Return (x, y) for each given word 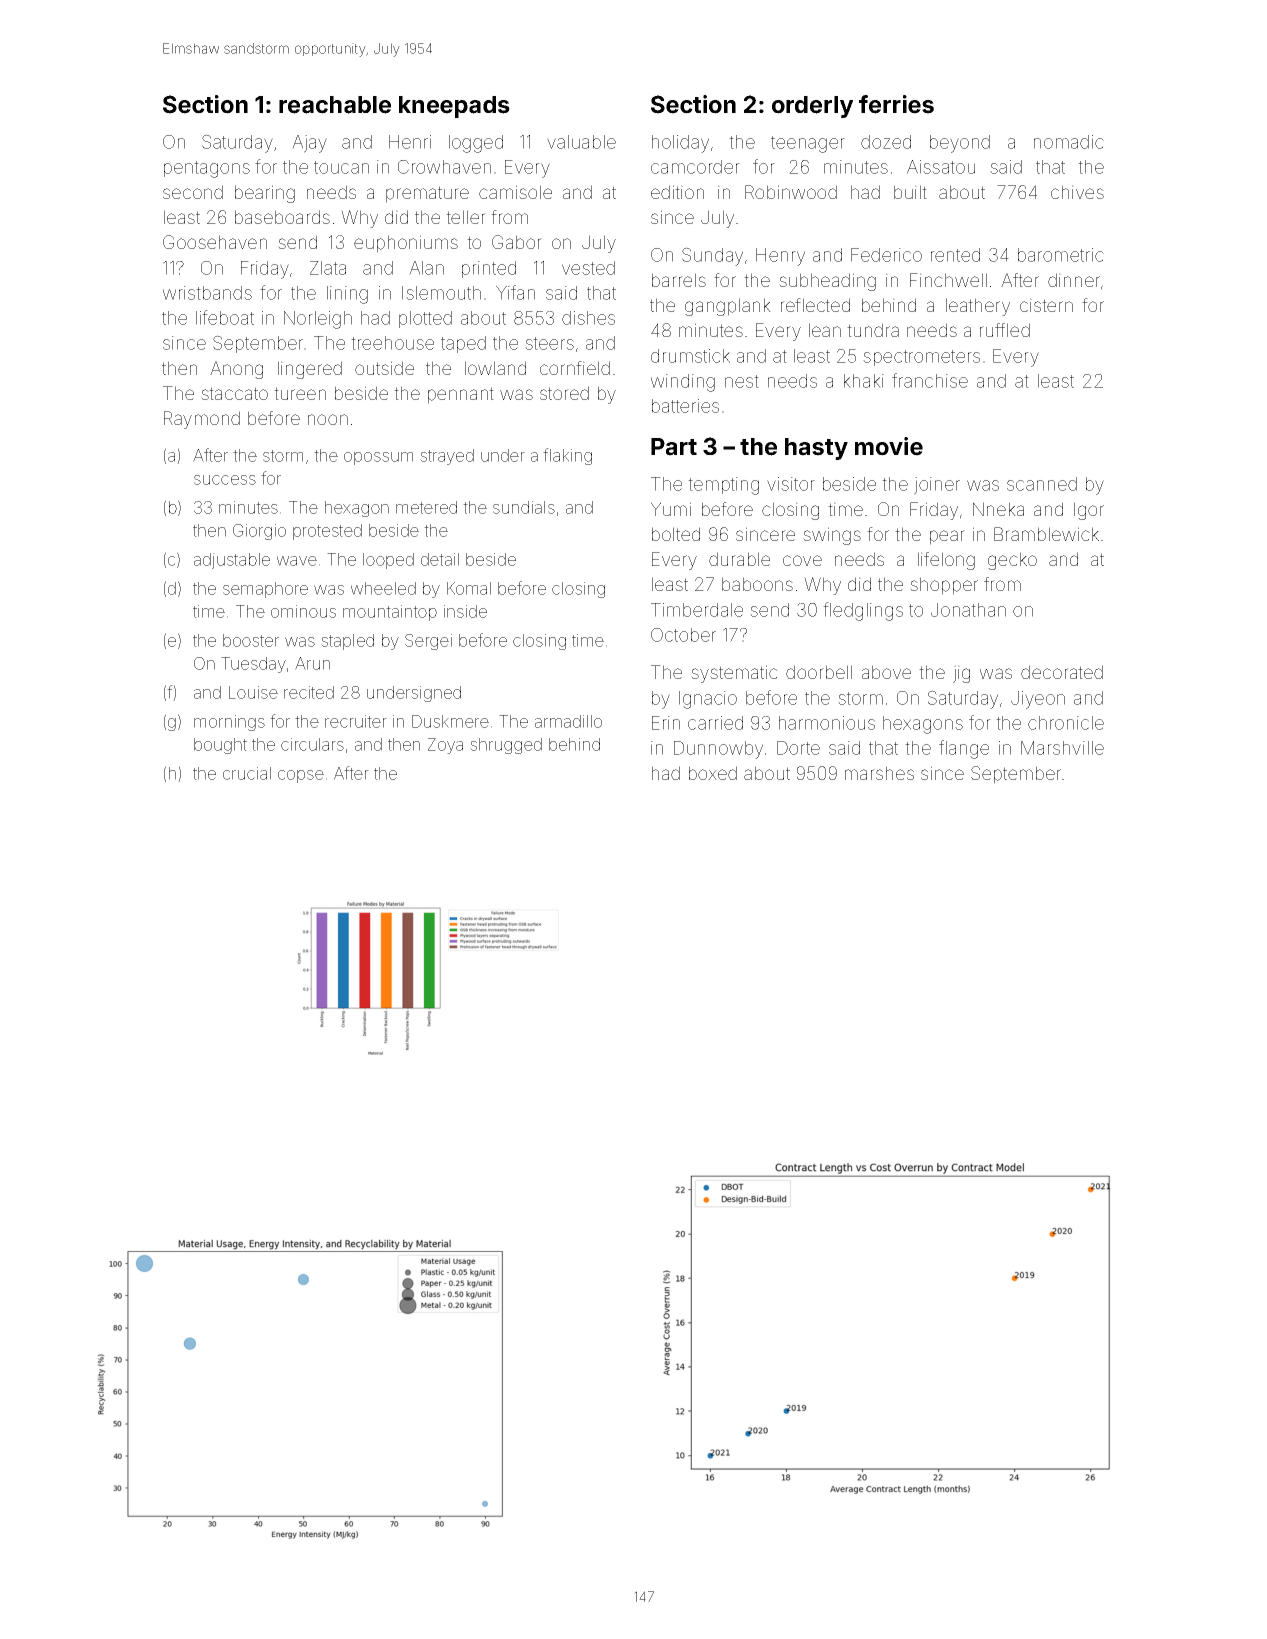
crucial (247, 773)
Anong (236, 370)
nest (742, 381)
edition (677, 192)
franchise (930, 380)
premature (427, 194)
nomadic (1069, 142)
